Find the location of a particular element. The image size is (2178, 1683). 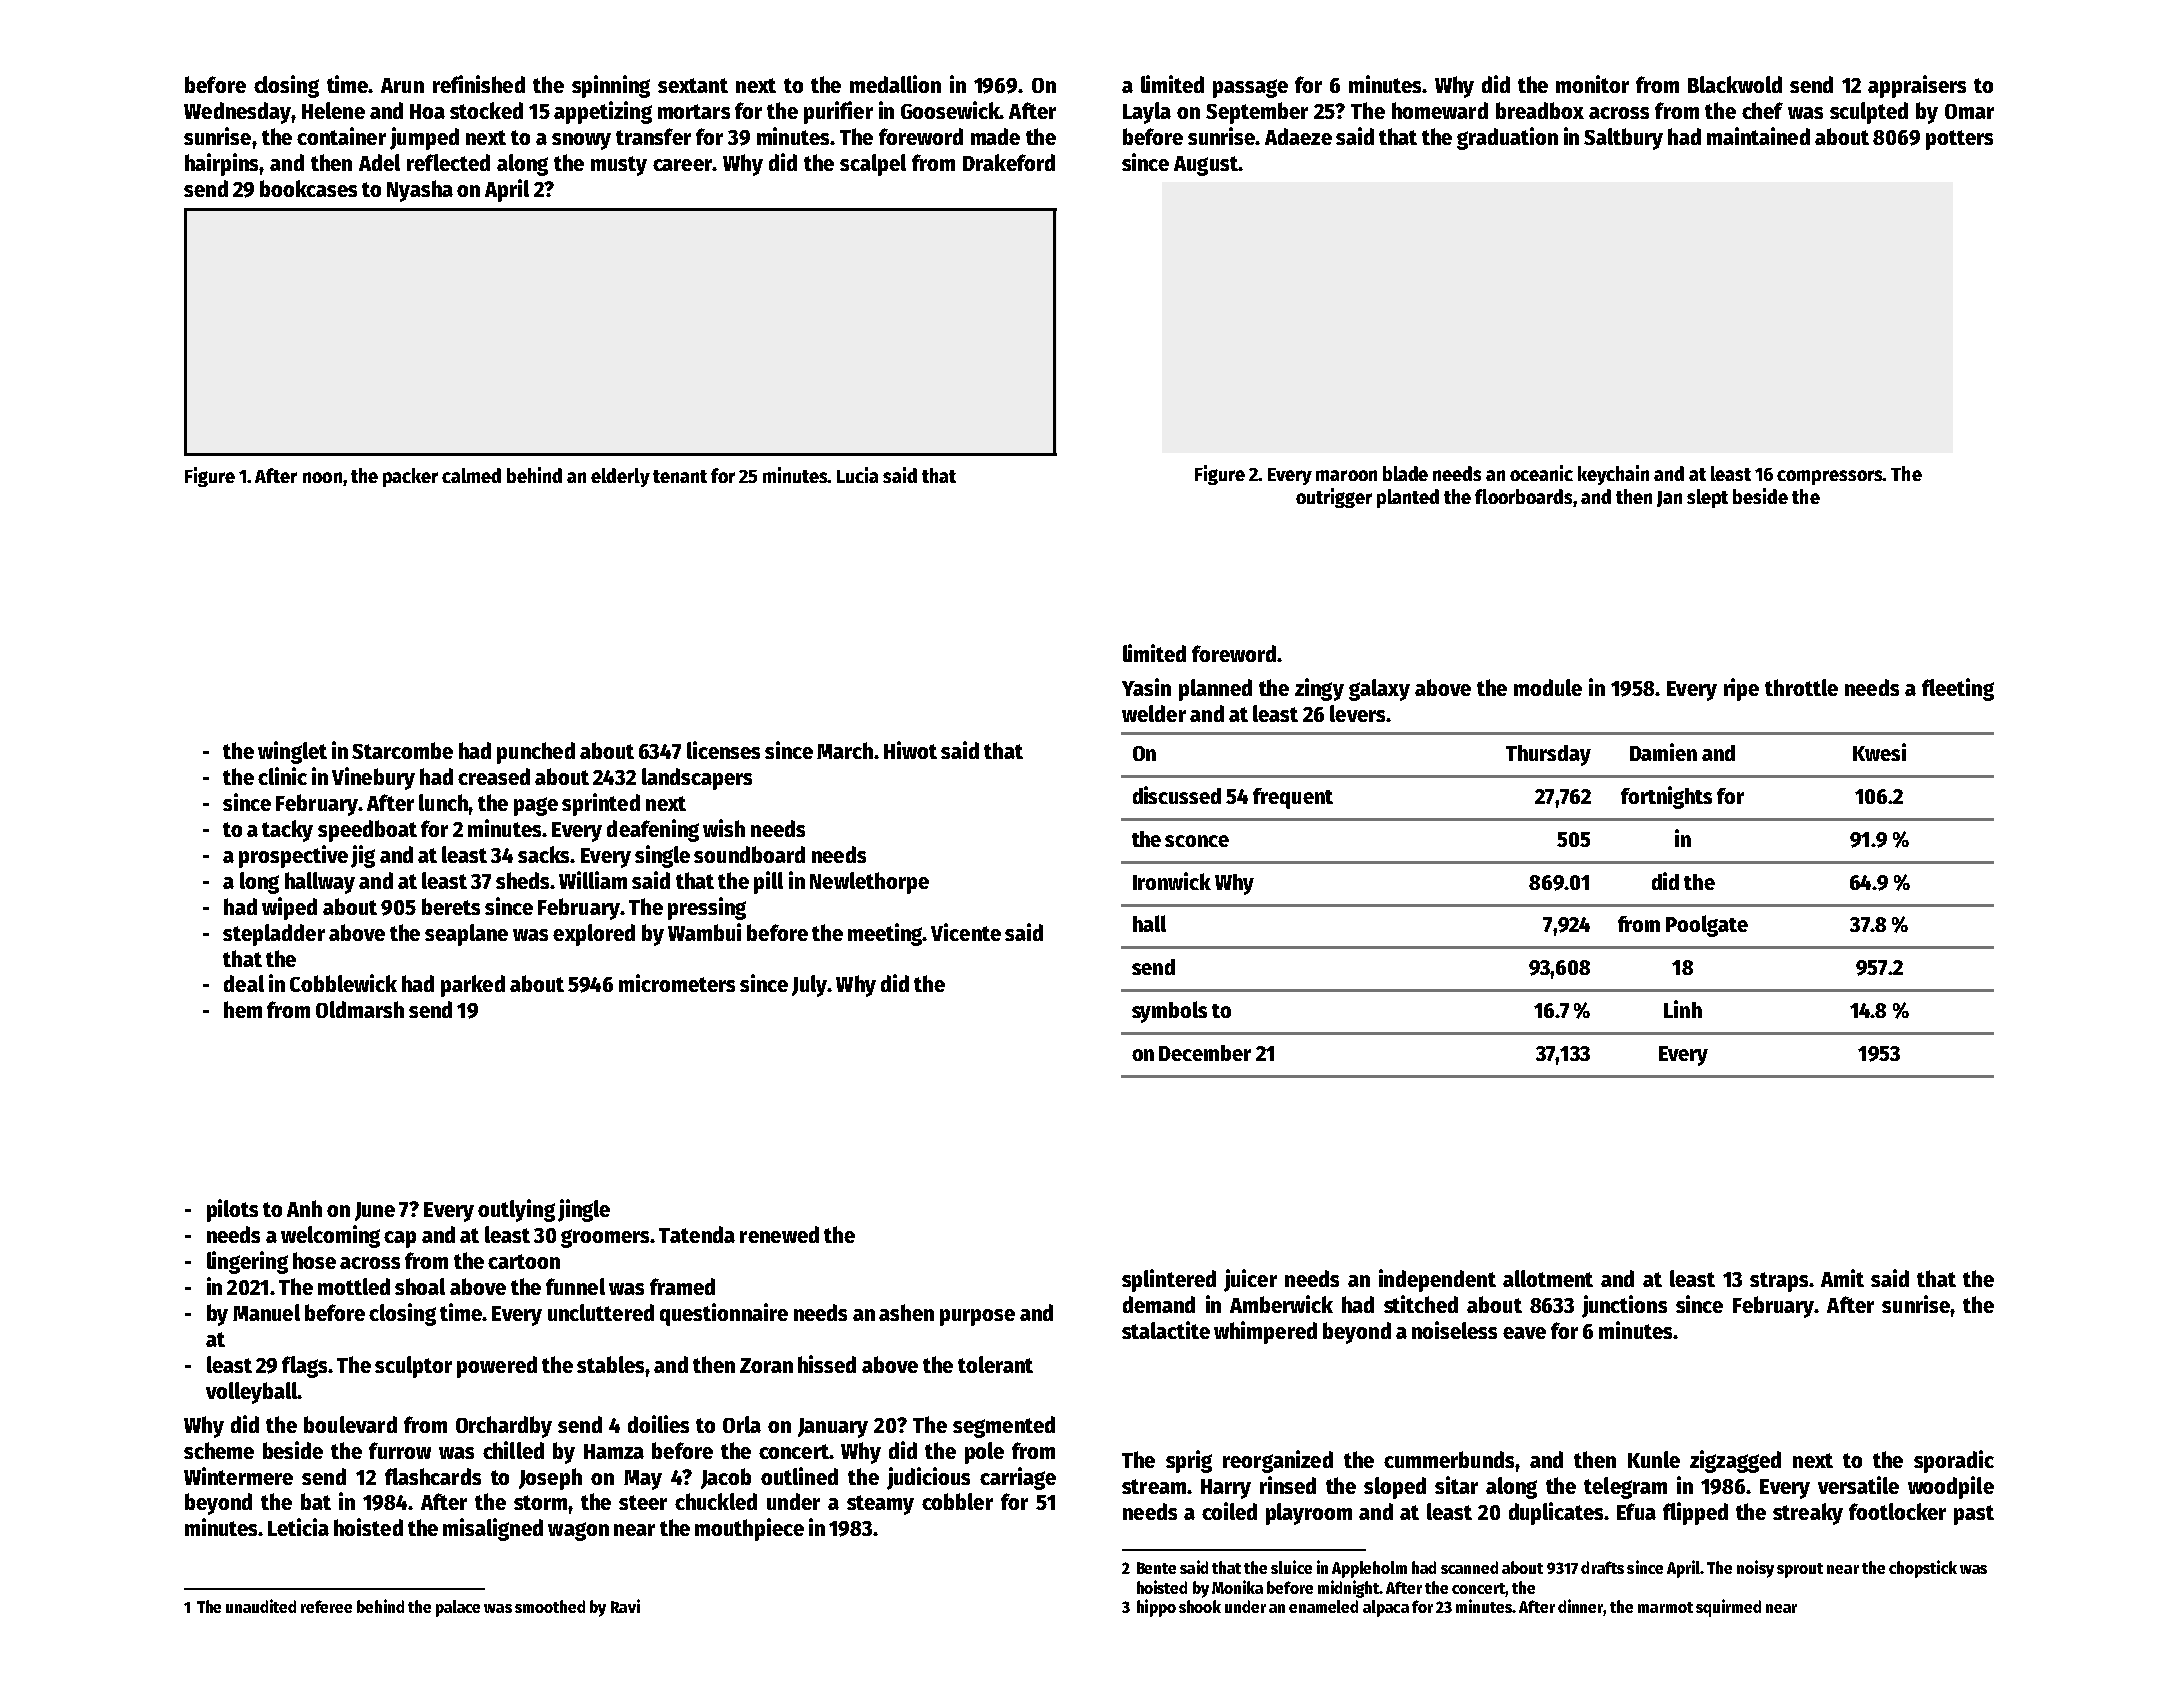

chopstick is located at coordinates (1923, 1569).
